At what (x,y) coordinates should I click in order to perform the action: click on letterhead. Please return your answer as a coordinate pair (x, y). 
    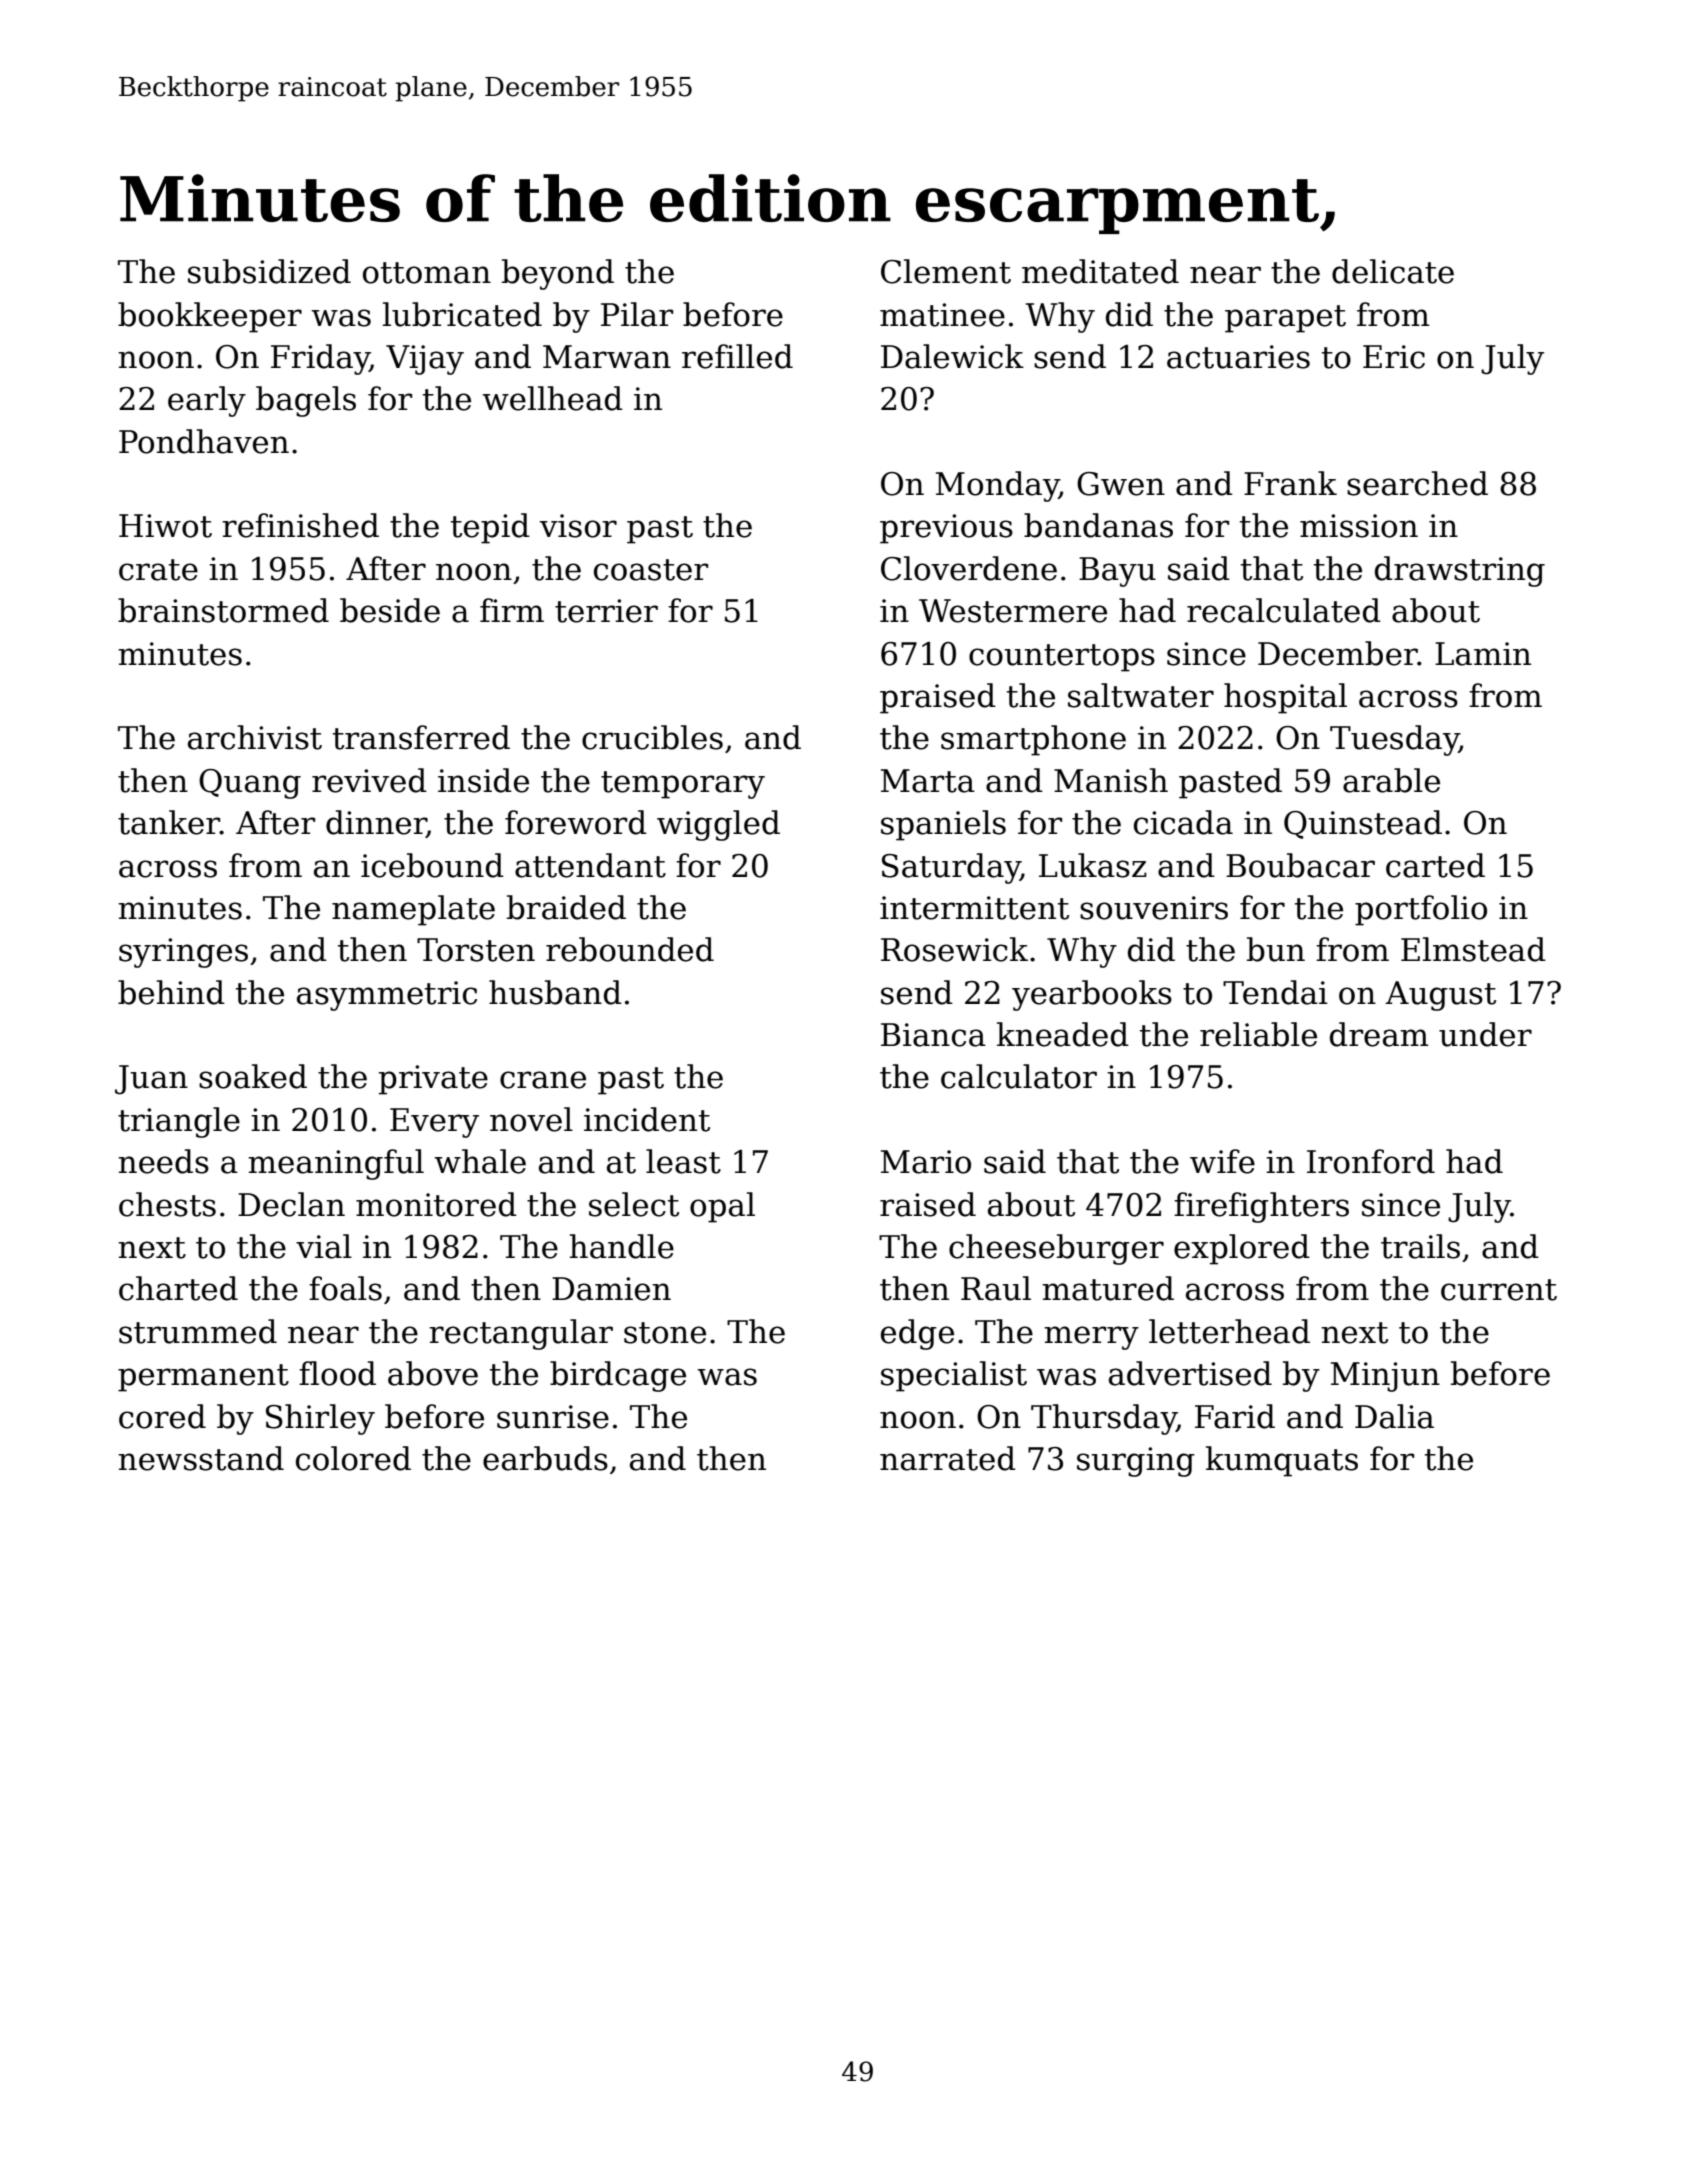
    Looking at the image, I should click on (1229, 1331).
